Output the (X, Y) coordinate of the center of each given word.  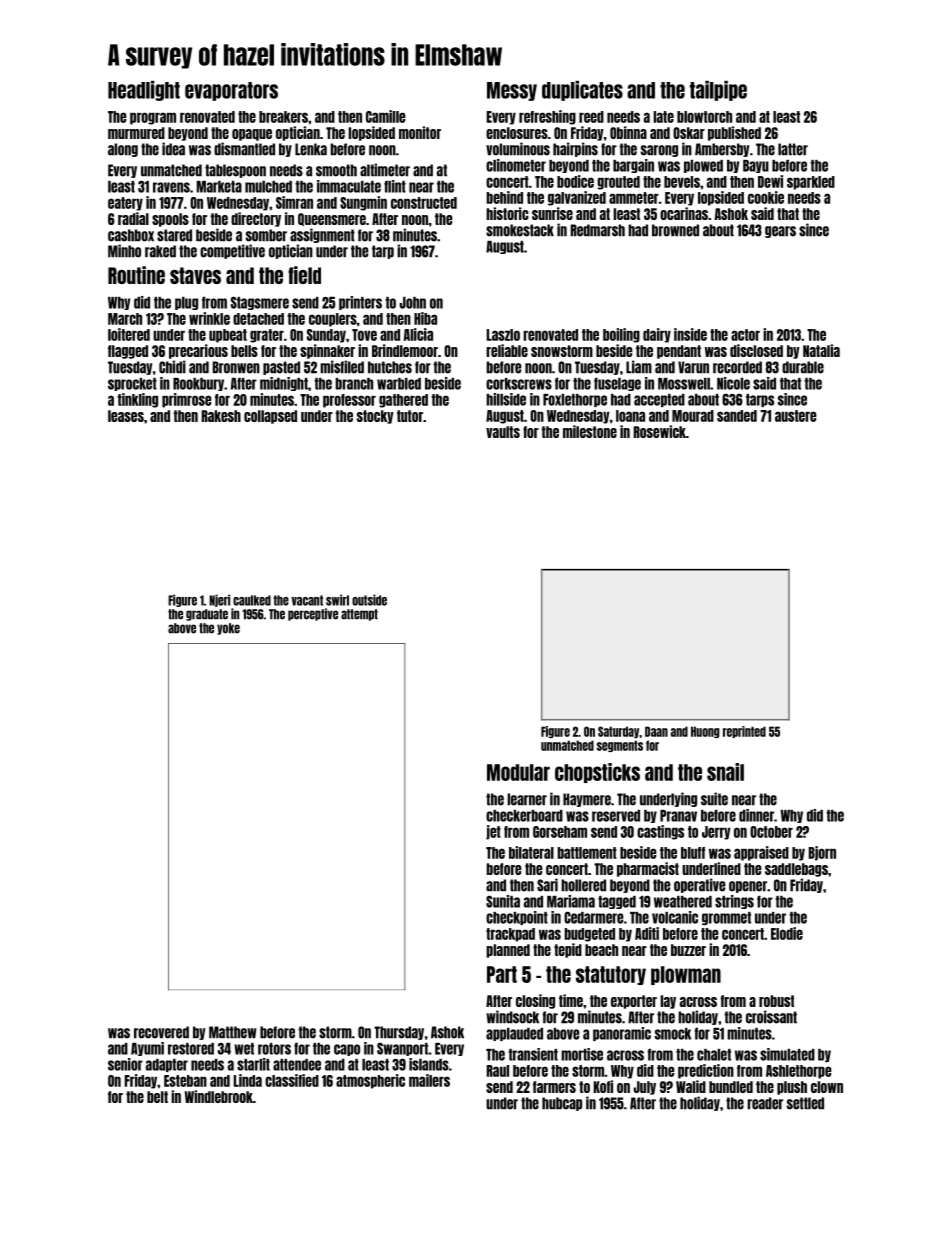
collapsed (270, 417)
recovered (161, 1032)
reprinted (744, 732)
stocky (375, 417)
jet (493, 832)
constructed (424, 203)
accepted (659, 400)
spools (170, 220)
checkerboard (524, 816)
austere (796, 416)
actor (745, 335)
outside (369, 600)
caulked (252, 600)
